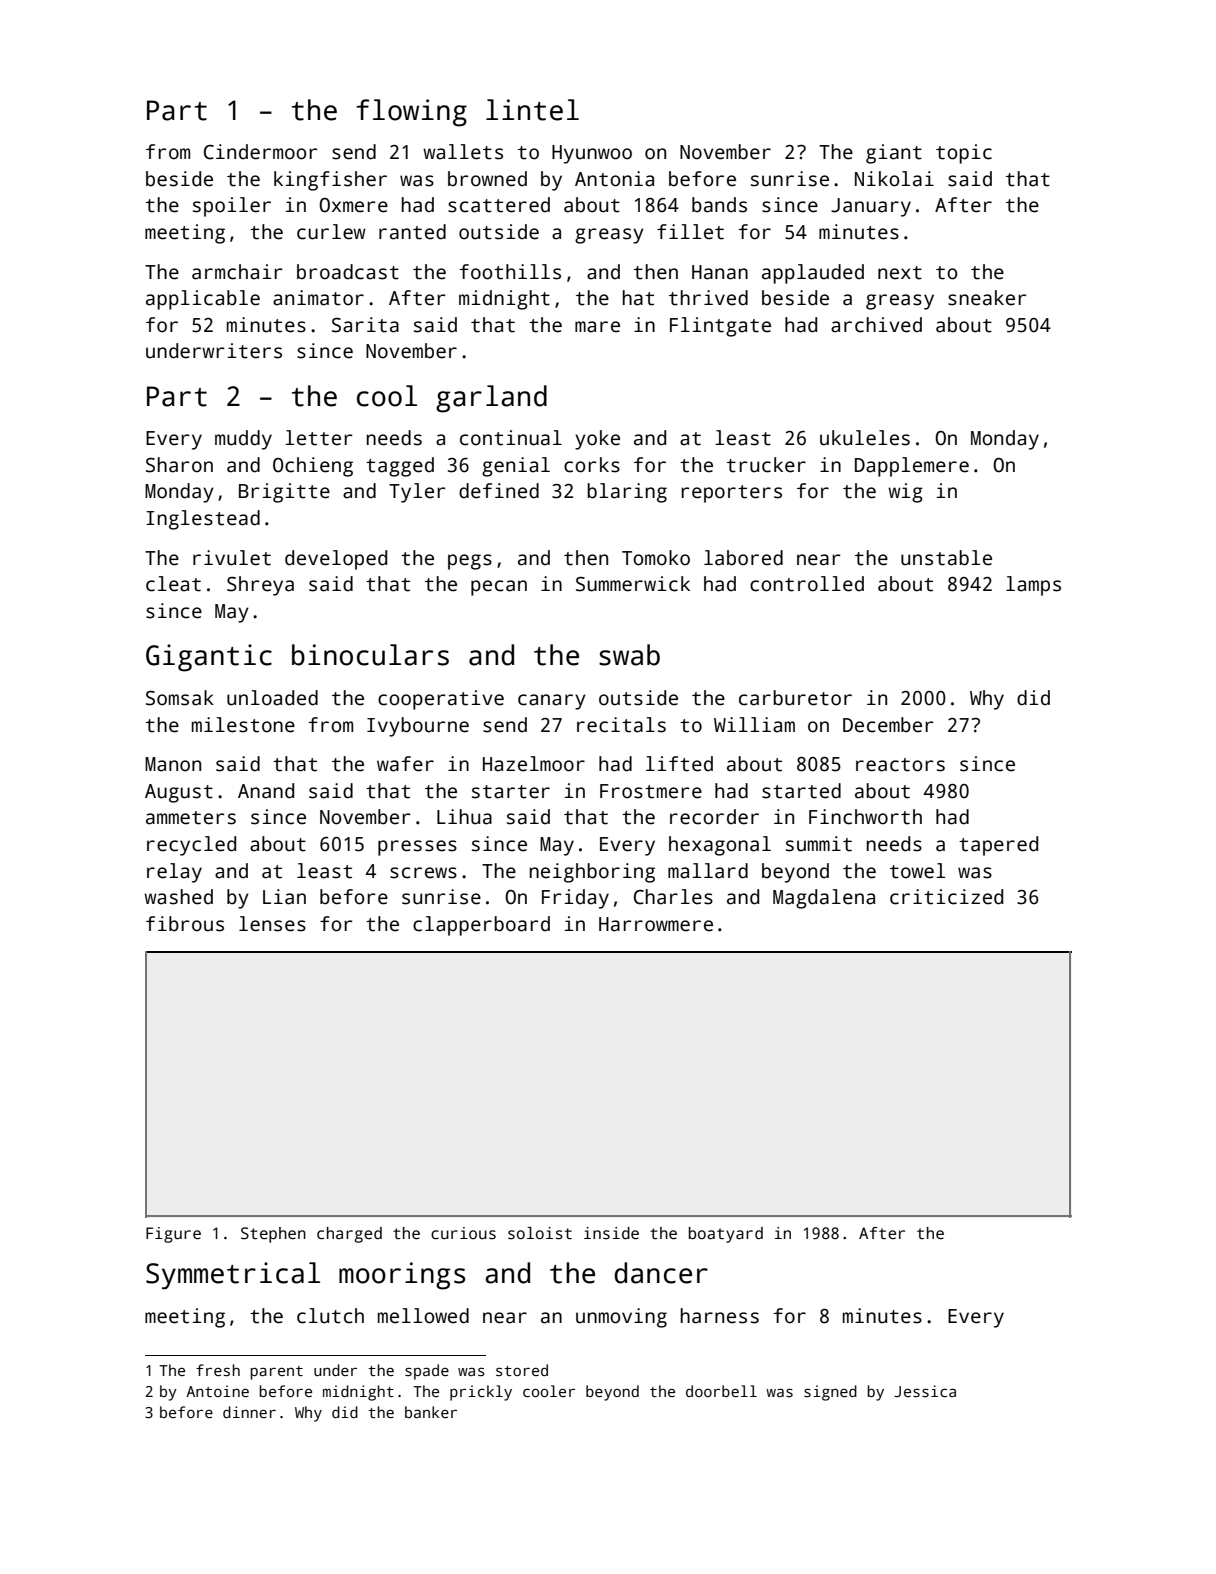 Image resolution: width=1216 pixels, height=1574 pixels. What do you see at coordinates (232, 207) in the screenshot?
I see `spoiler` at bounding box center [232, 207].
